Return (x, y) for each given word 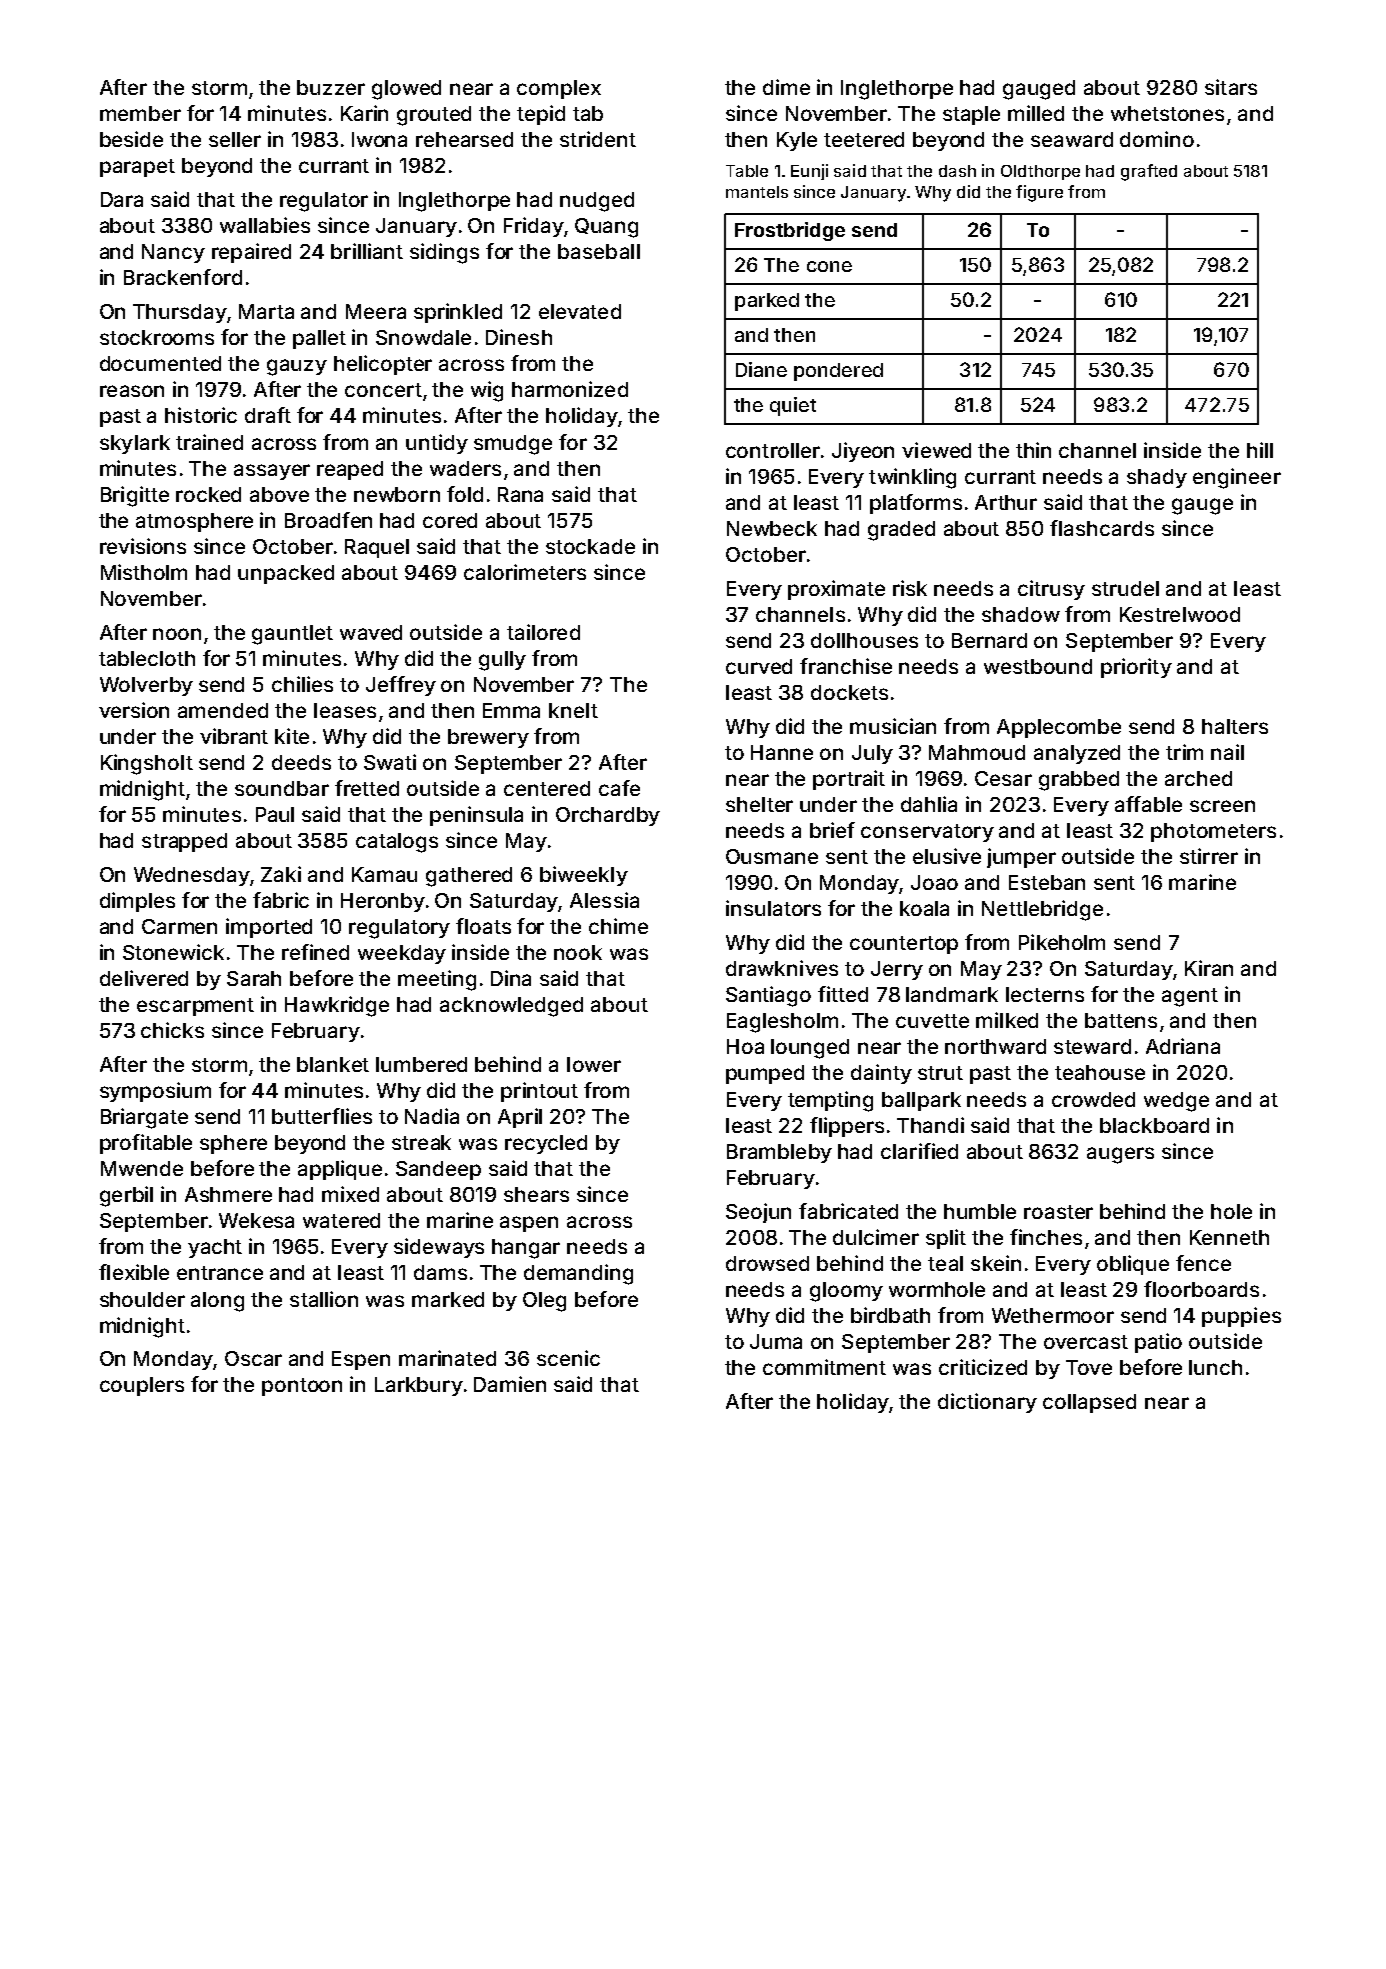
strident (598, 139)
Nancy (173, 253)
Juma (776, 1341)
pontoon (302, 1387)
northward (995, 1046)
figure (1039, 193)
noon (177, 634)
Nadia (432, 1116)
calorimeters (525, 572)
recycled (546, 1144)
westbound (1038, 666)
